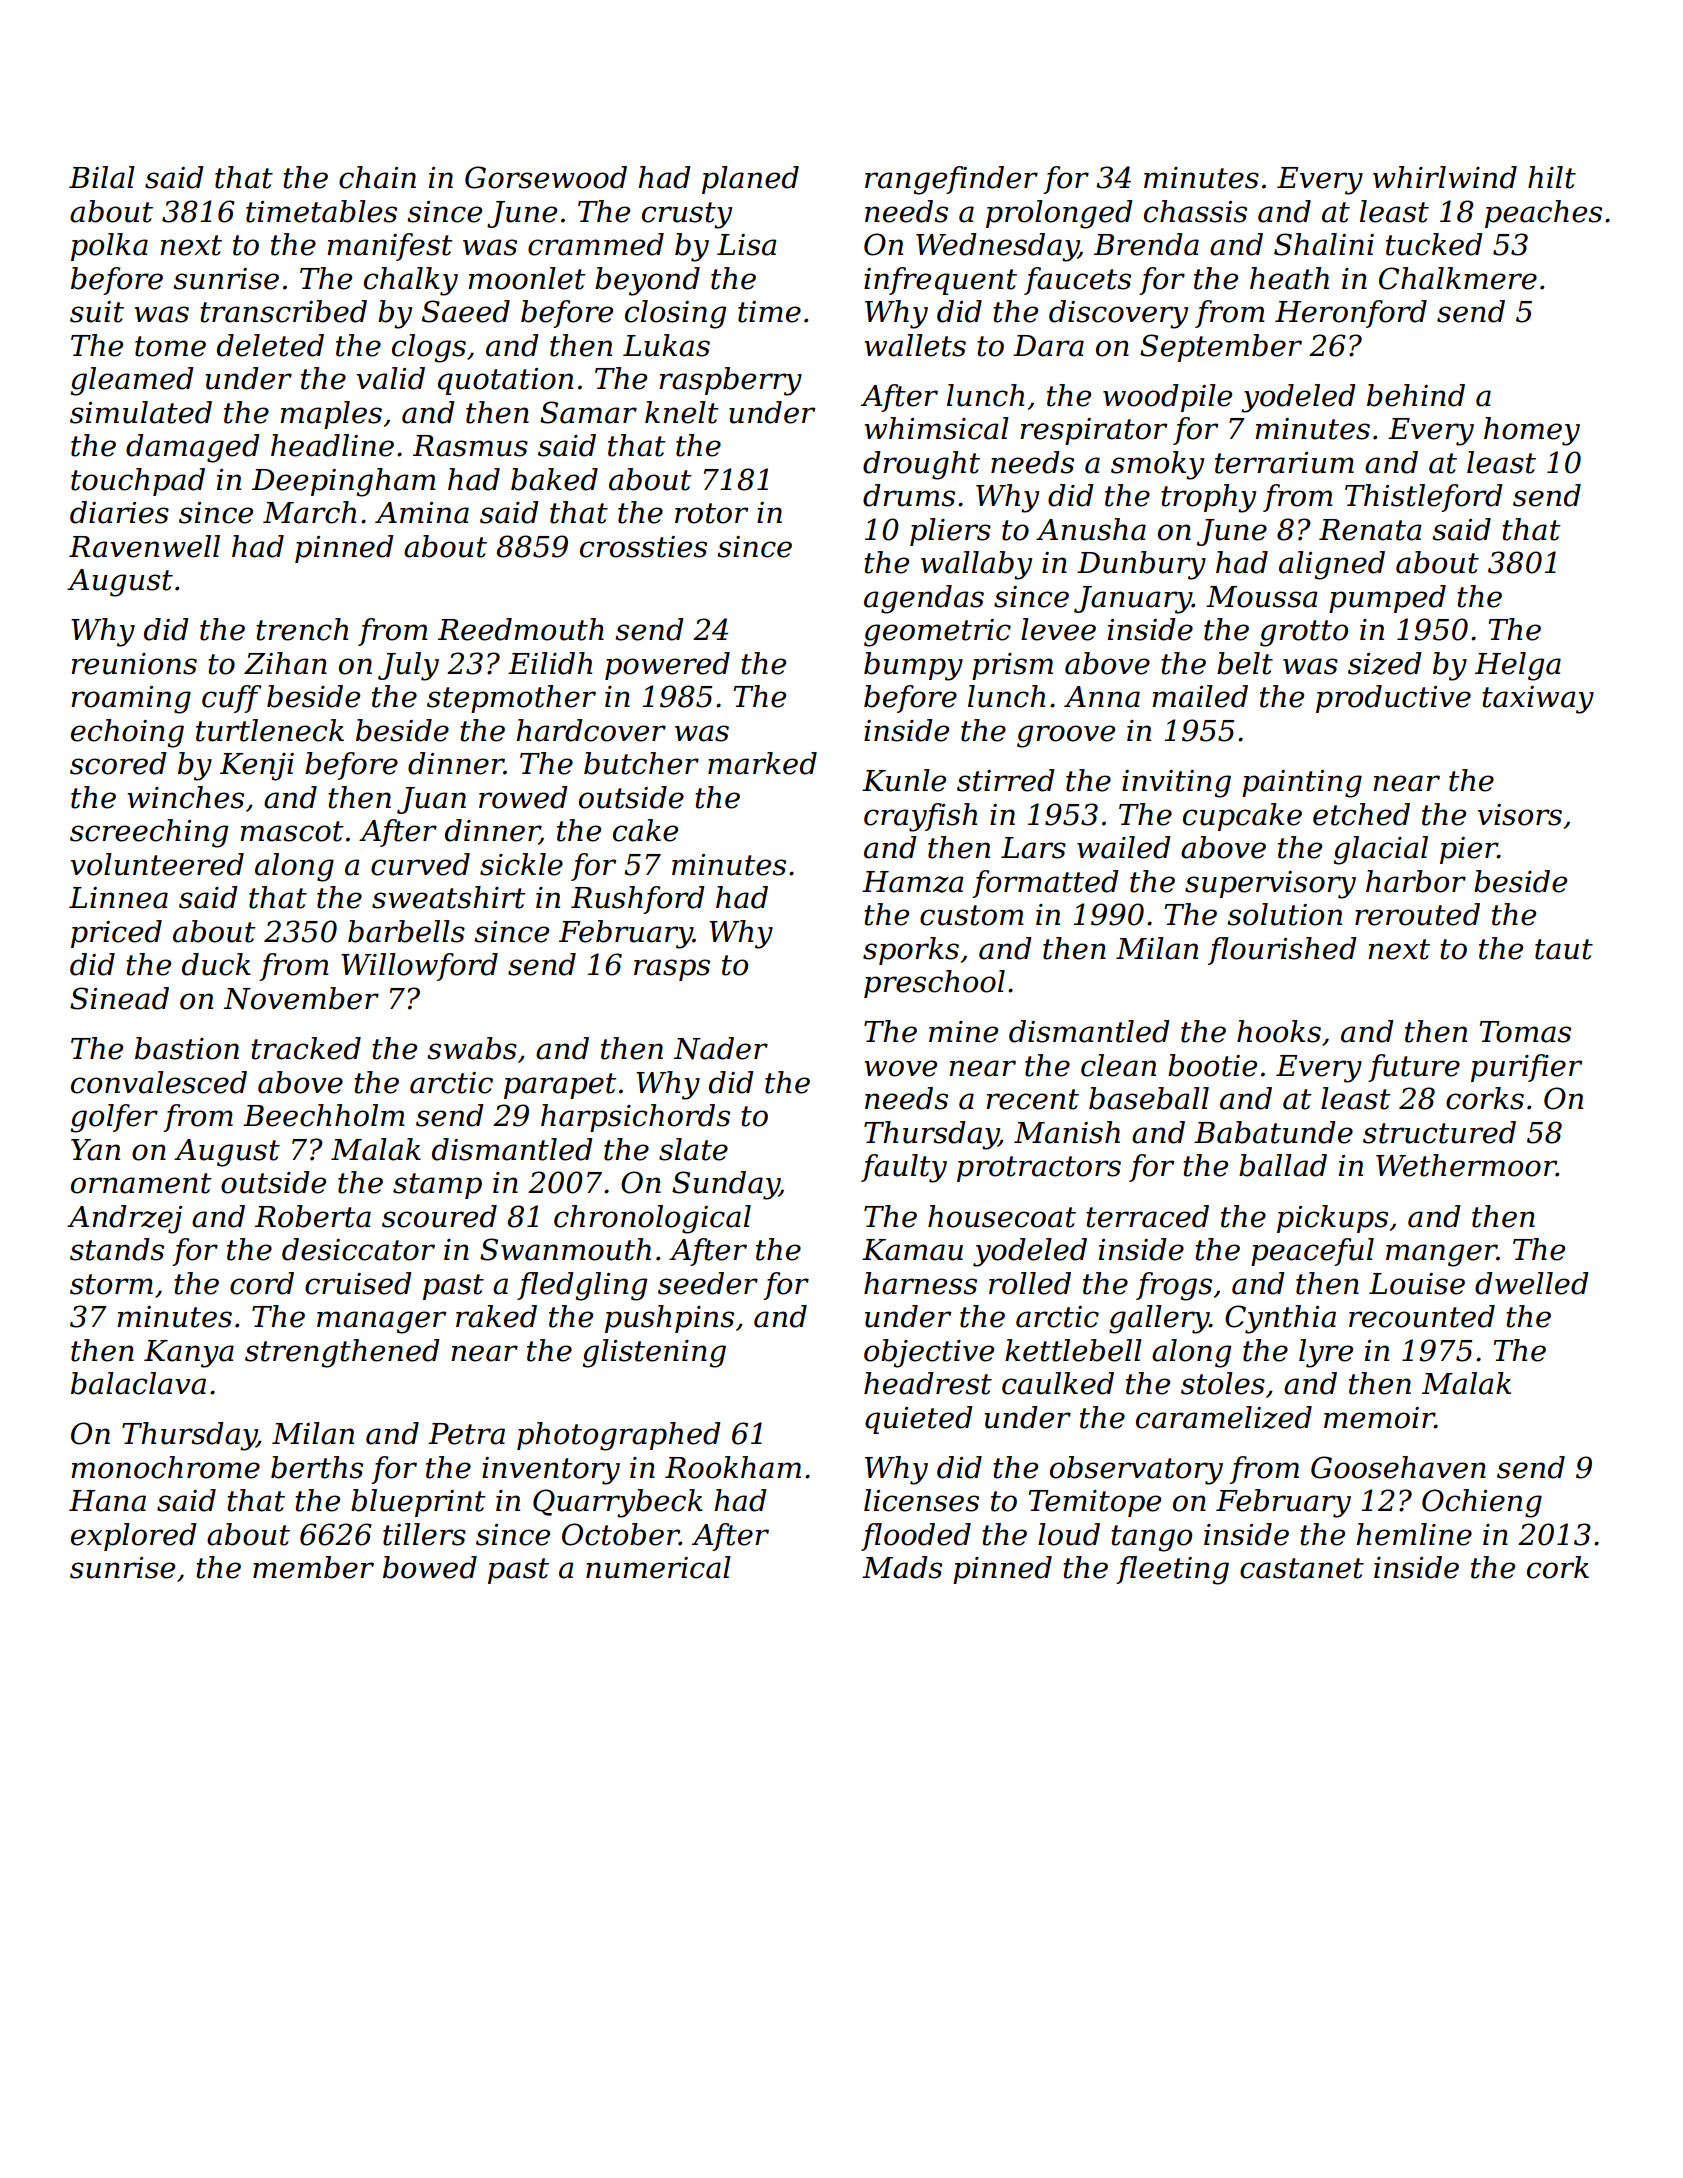 This page has height=2178, width=1683. I want to click on Ravenwell, so click(144, 546).
